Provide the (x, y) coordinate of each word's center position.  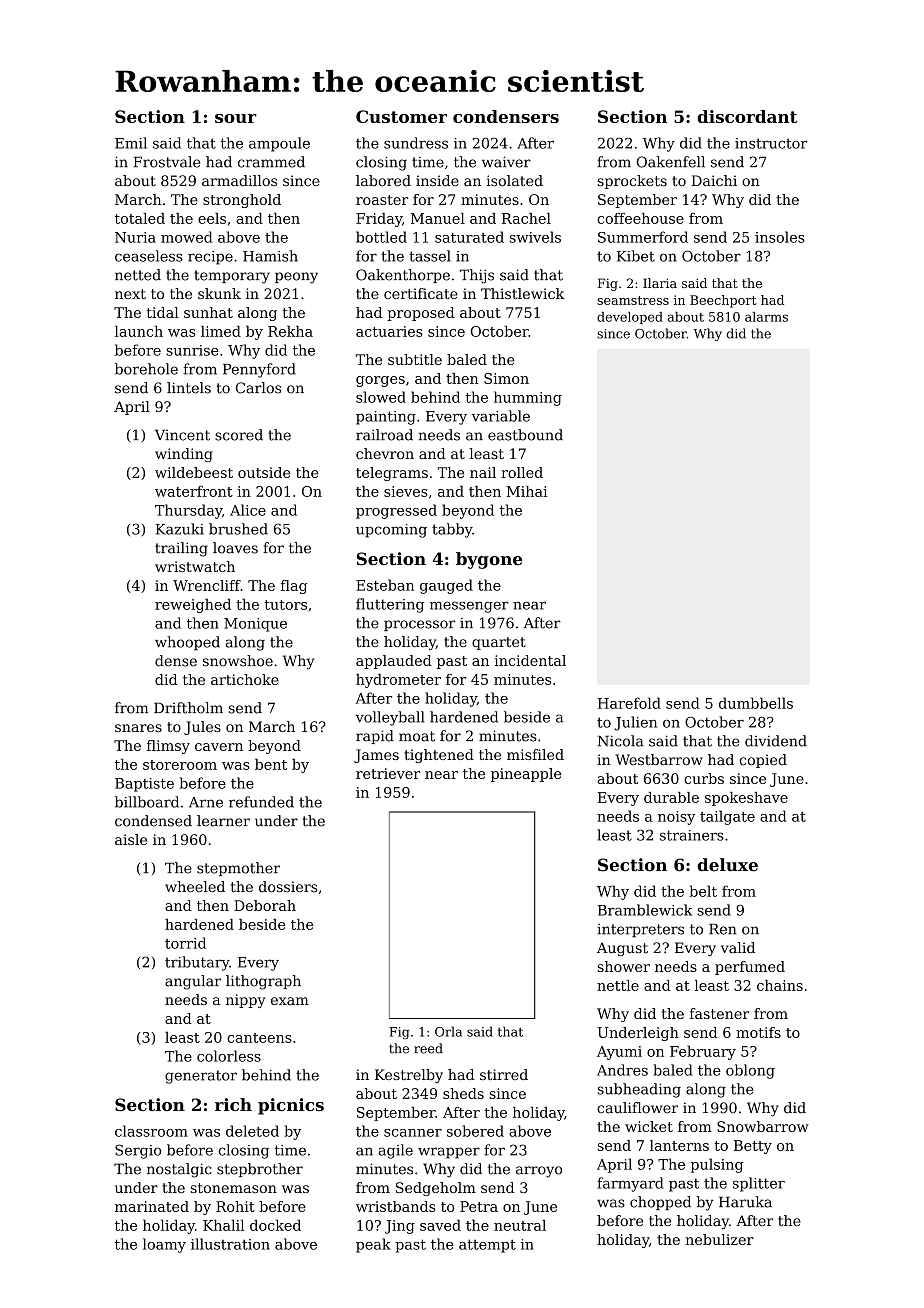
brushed (238, 529)
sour (236, 118)
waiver (506, 162)
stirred (504, 1074)
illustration (230, 1244)
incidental (530, 660)
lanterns (679, 1145)
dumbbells (756, 703)
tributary (197, 963)
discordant (747, 116)
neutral (520, 1225)
